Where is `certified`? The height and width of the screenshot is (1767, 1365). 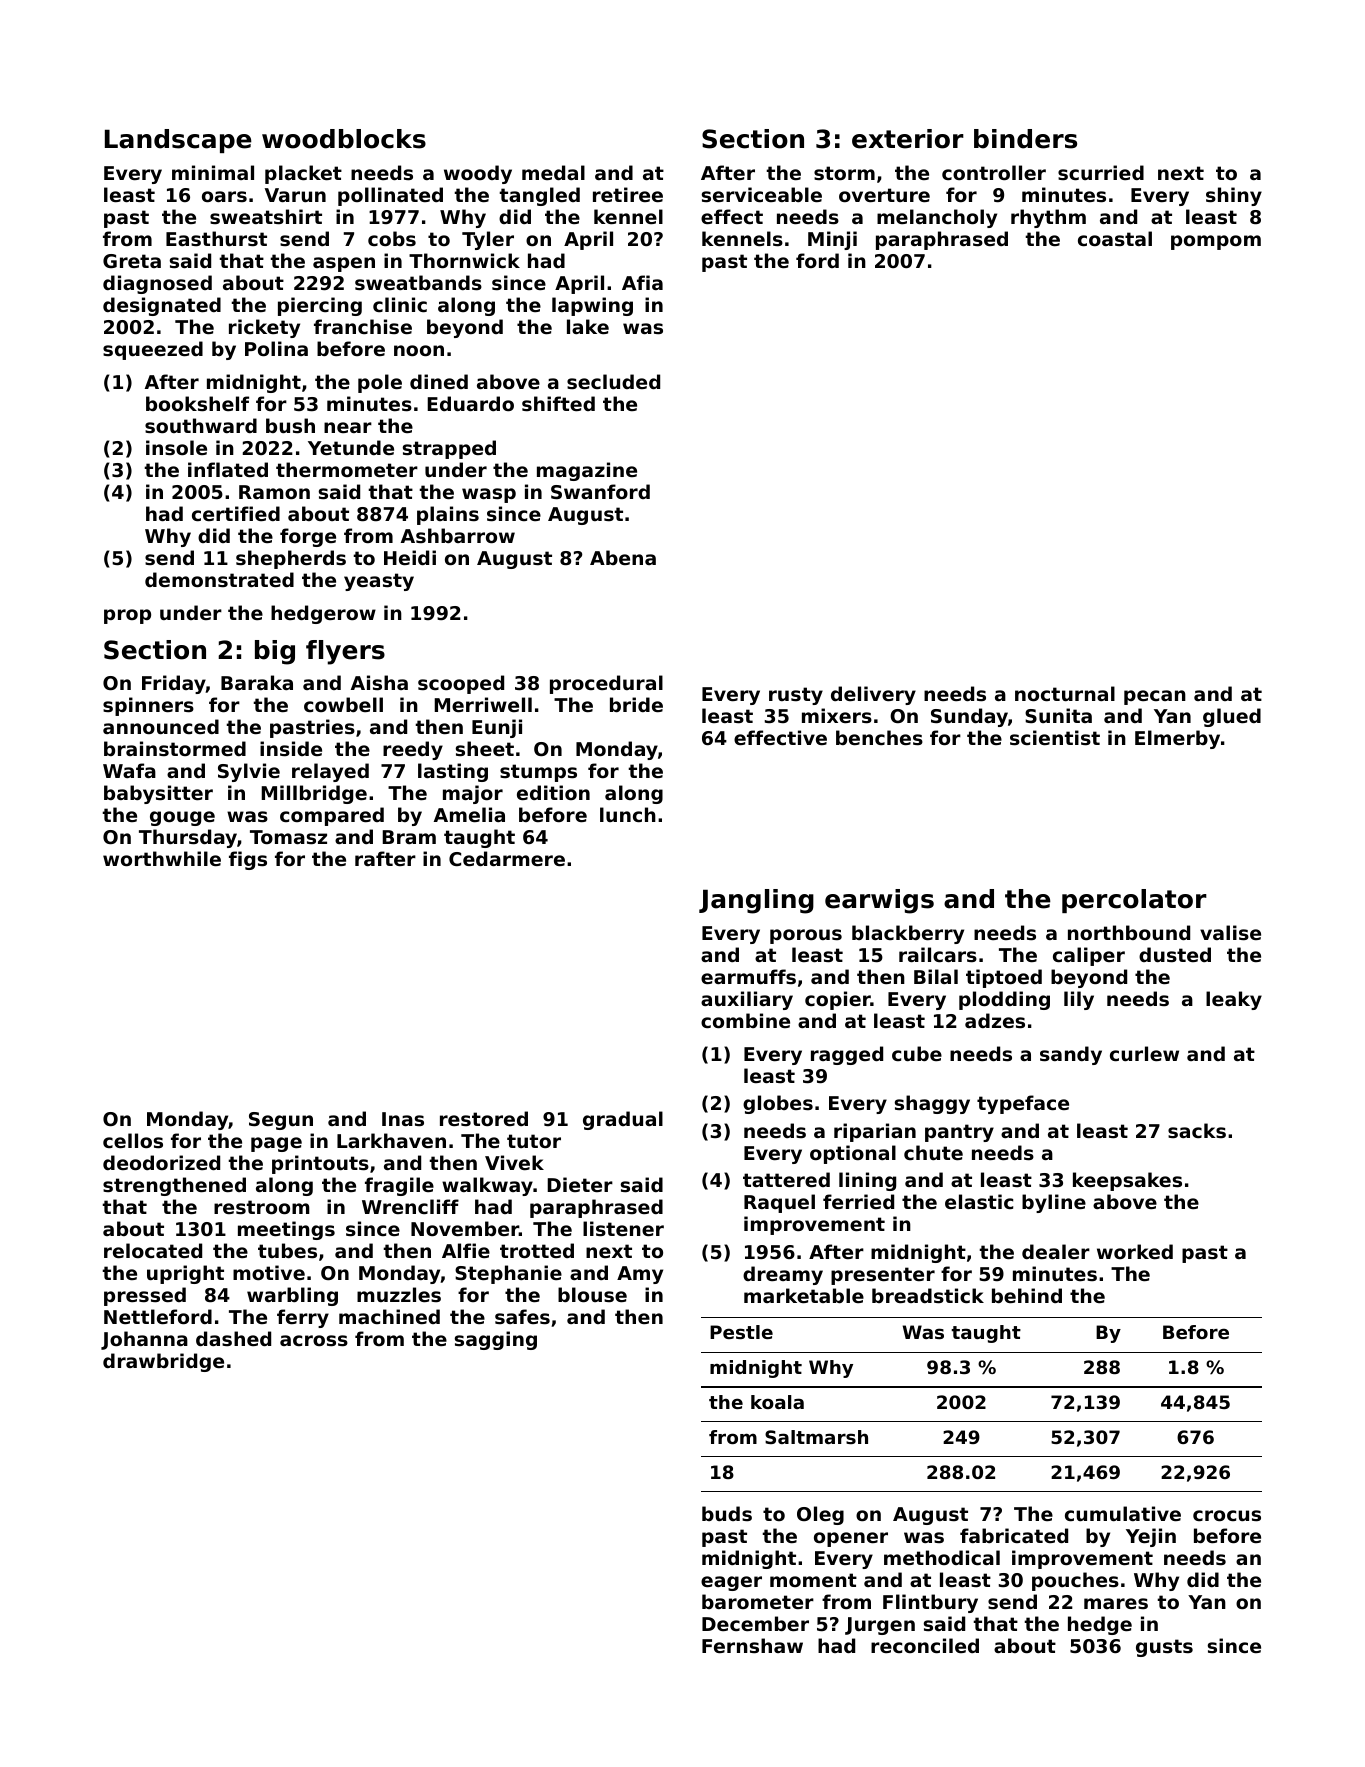 certified is located at coordinates (236, 513).
